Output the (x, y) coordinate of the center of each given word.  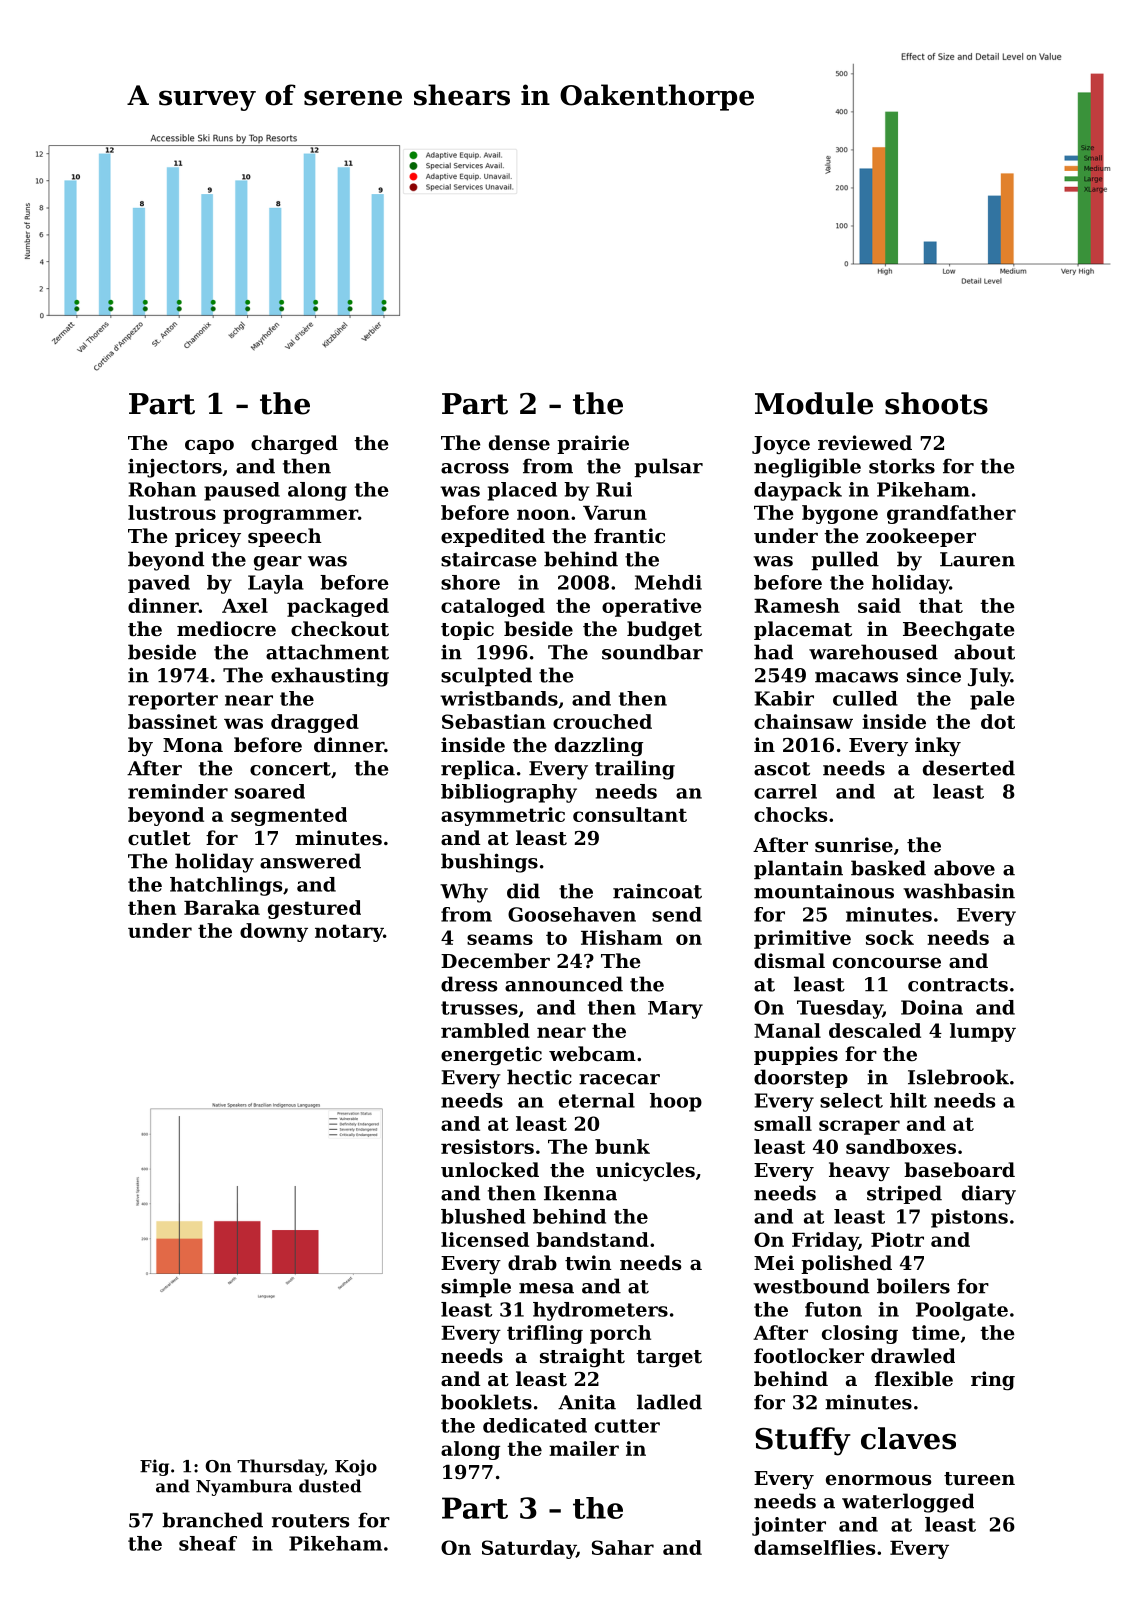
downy (274, 932)
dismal (789, 961)
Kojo (356, 1467)
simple (476, 1287)
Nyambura (244, 1487)
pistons (969, 1218)
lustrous (172, 512)
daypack (798, 491)
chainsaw (803, 721)
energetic (491, 1055)
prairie (593, 444)
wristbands (499, 698)
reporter (173, 701)
